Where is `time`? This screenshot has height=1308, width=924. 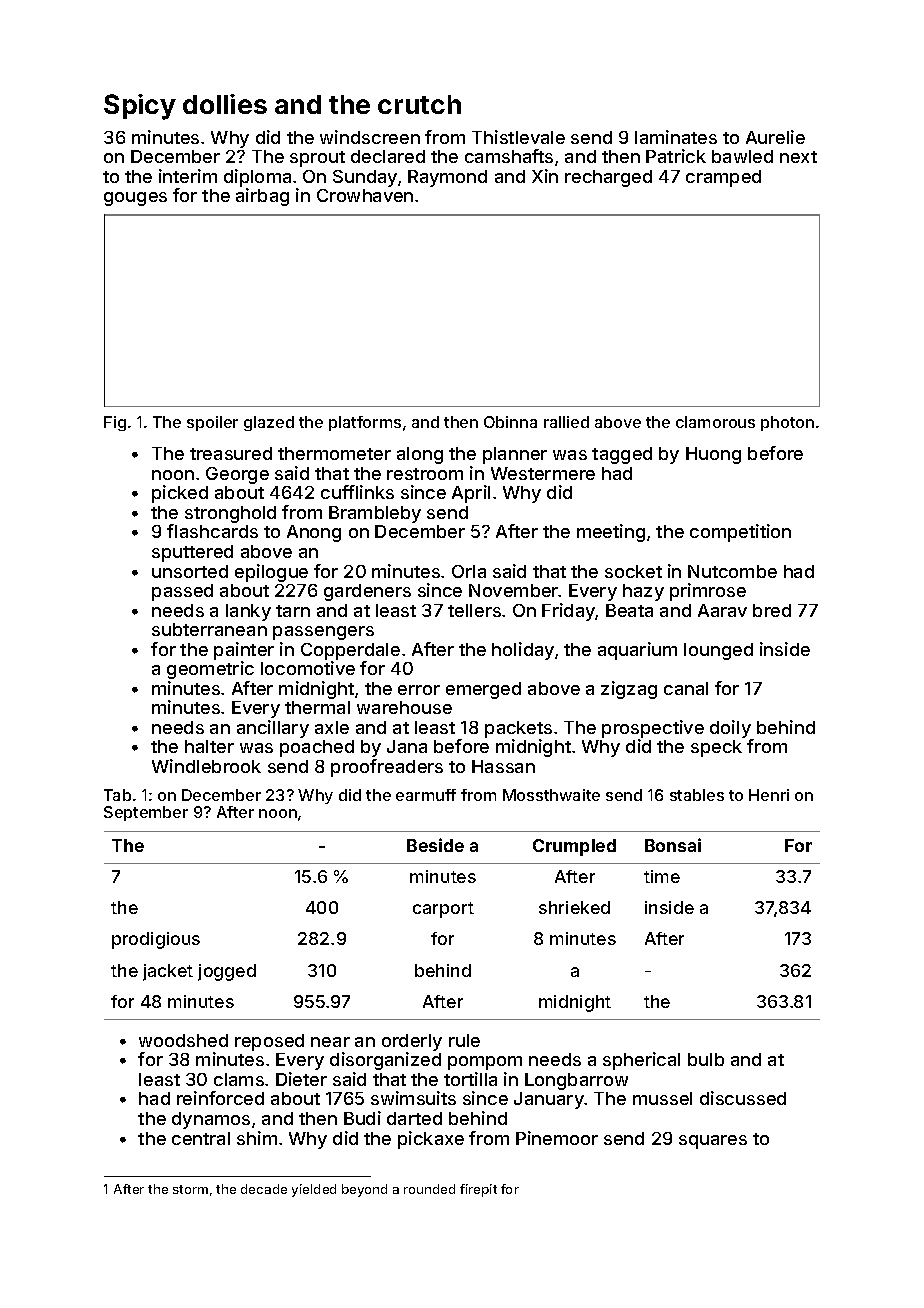 time is located at coordinates (662, 876).
